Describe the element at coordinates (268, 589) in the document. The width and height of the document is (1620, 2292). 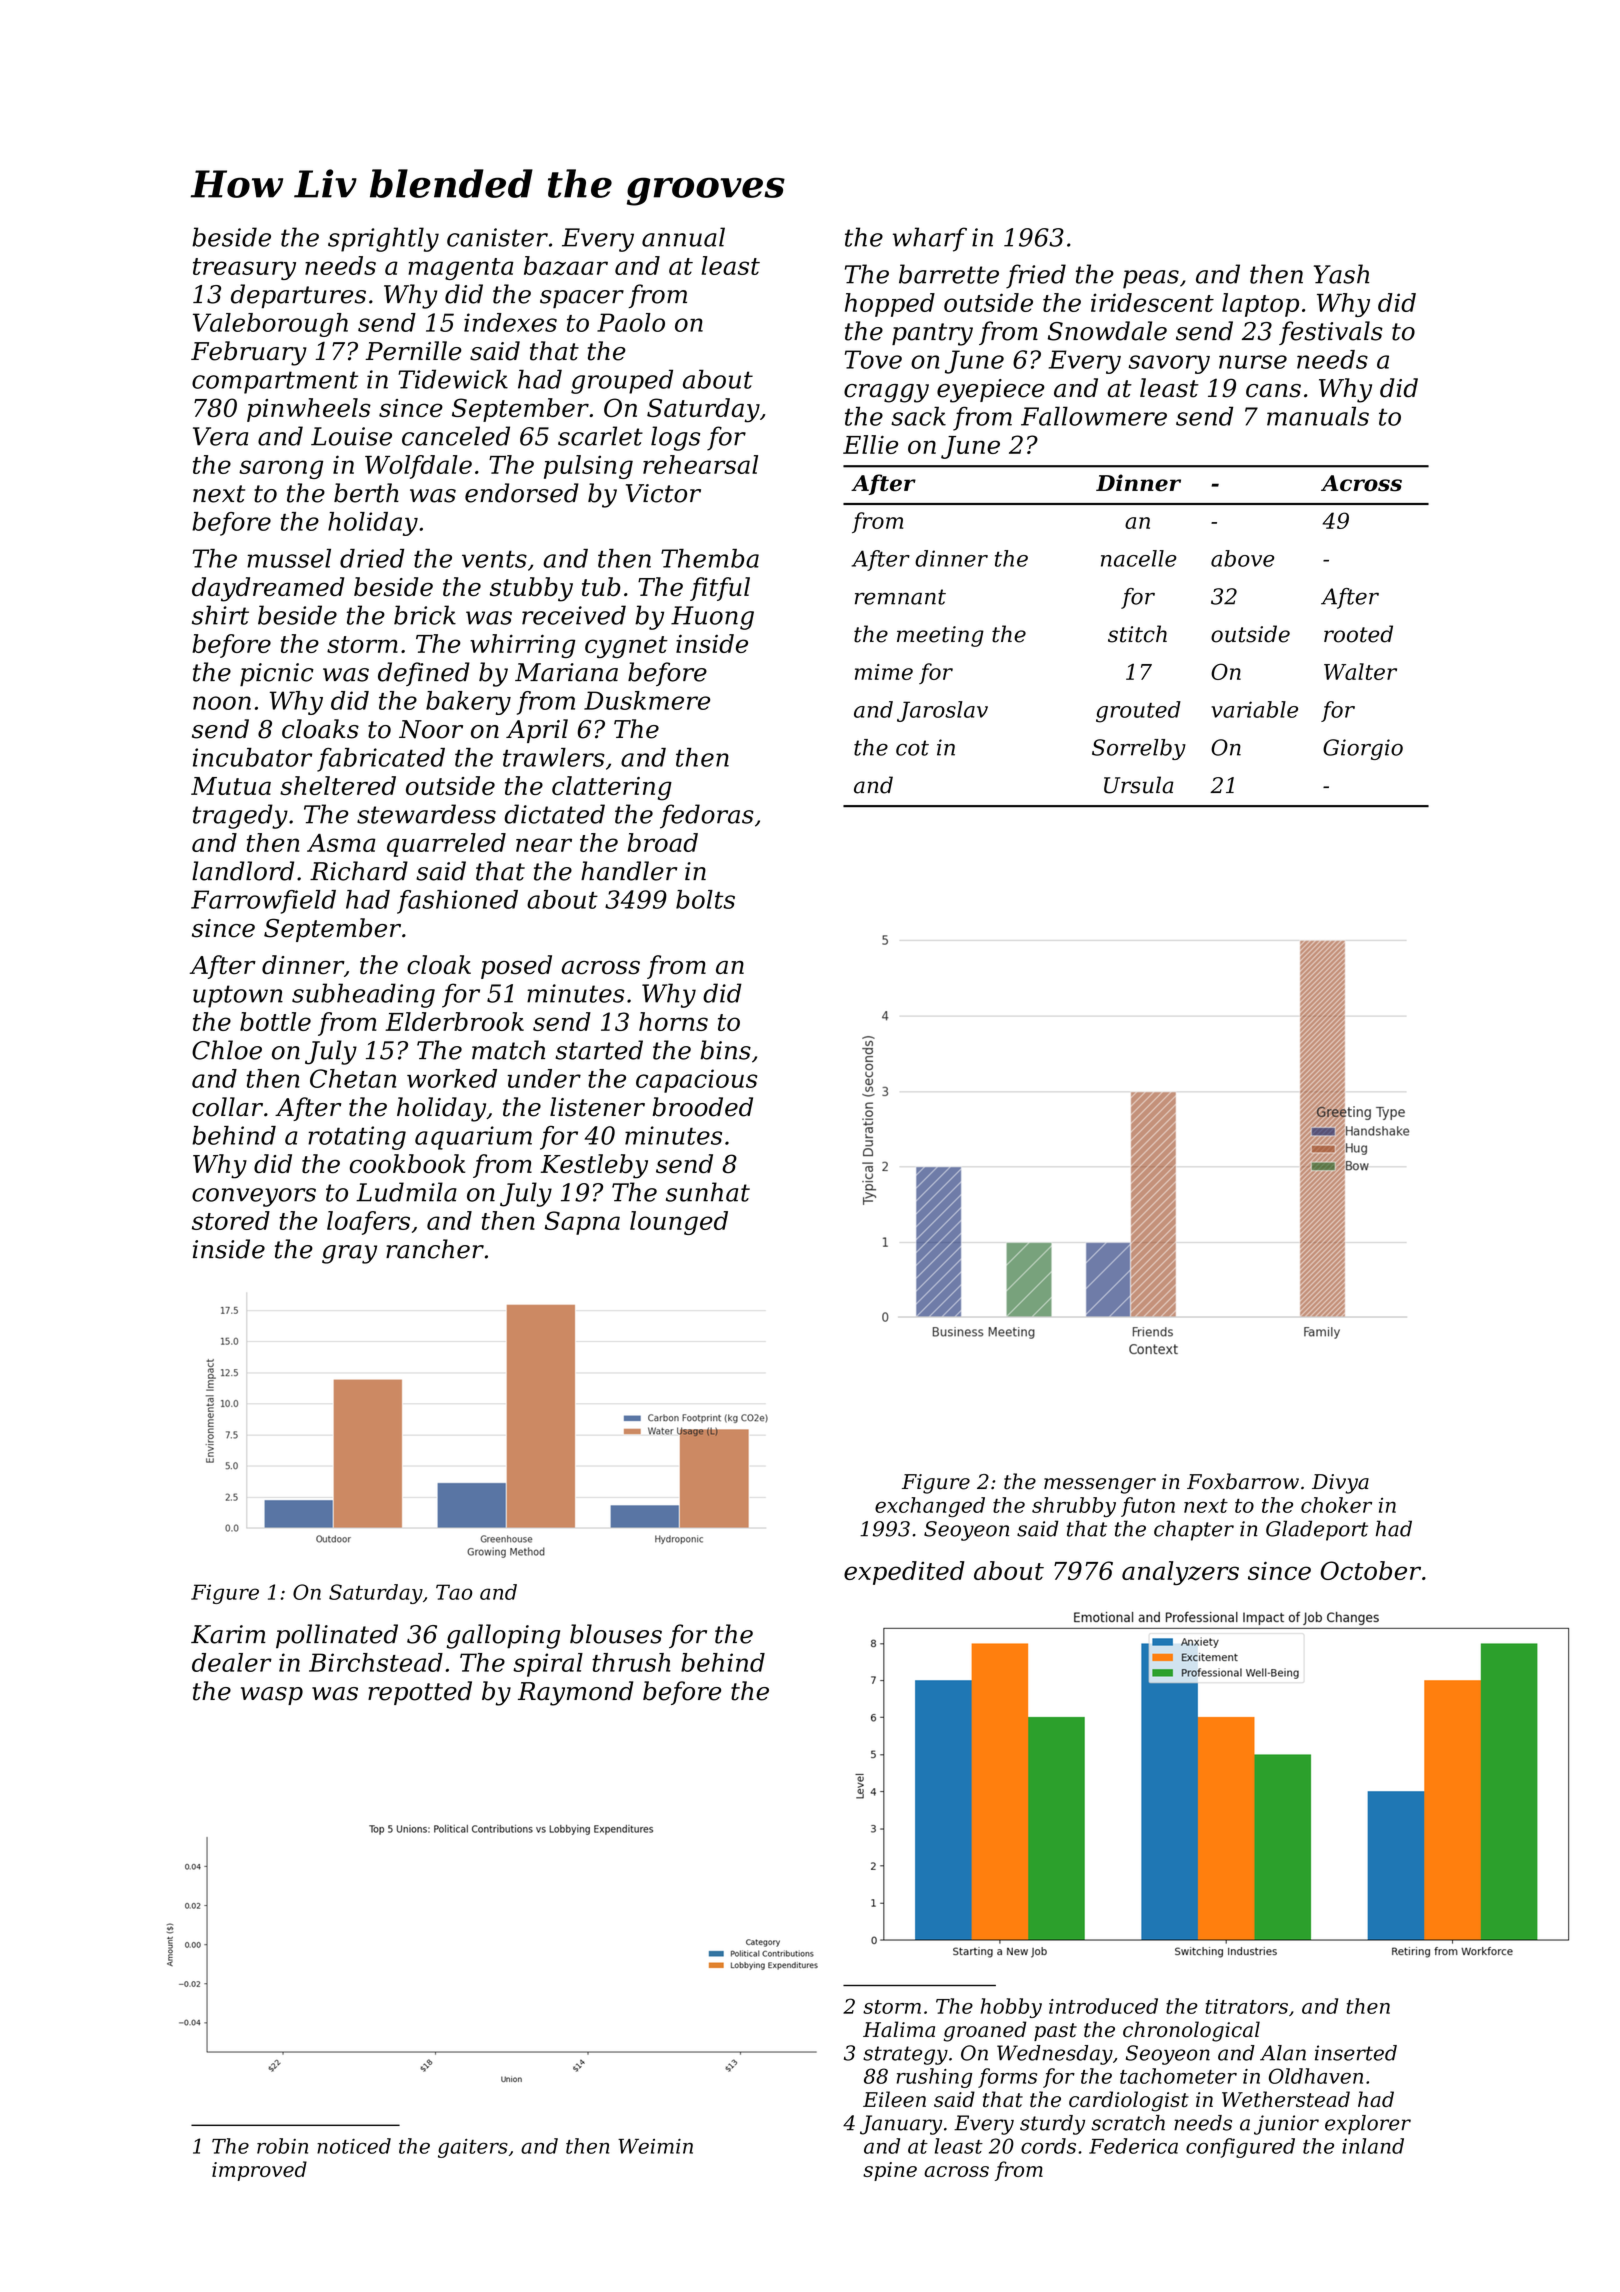
I see `daydreamed` at that location.
